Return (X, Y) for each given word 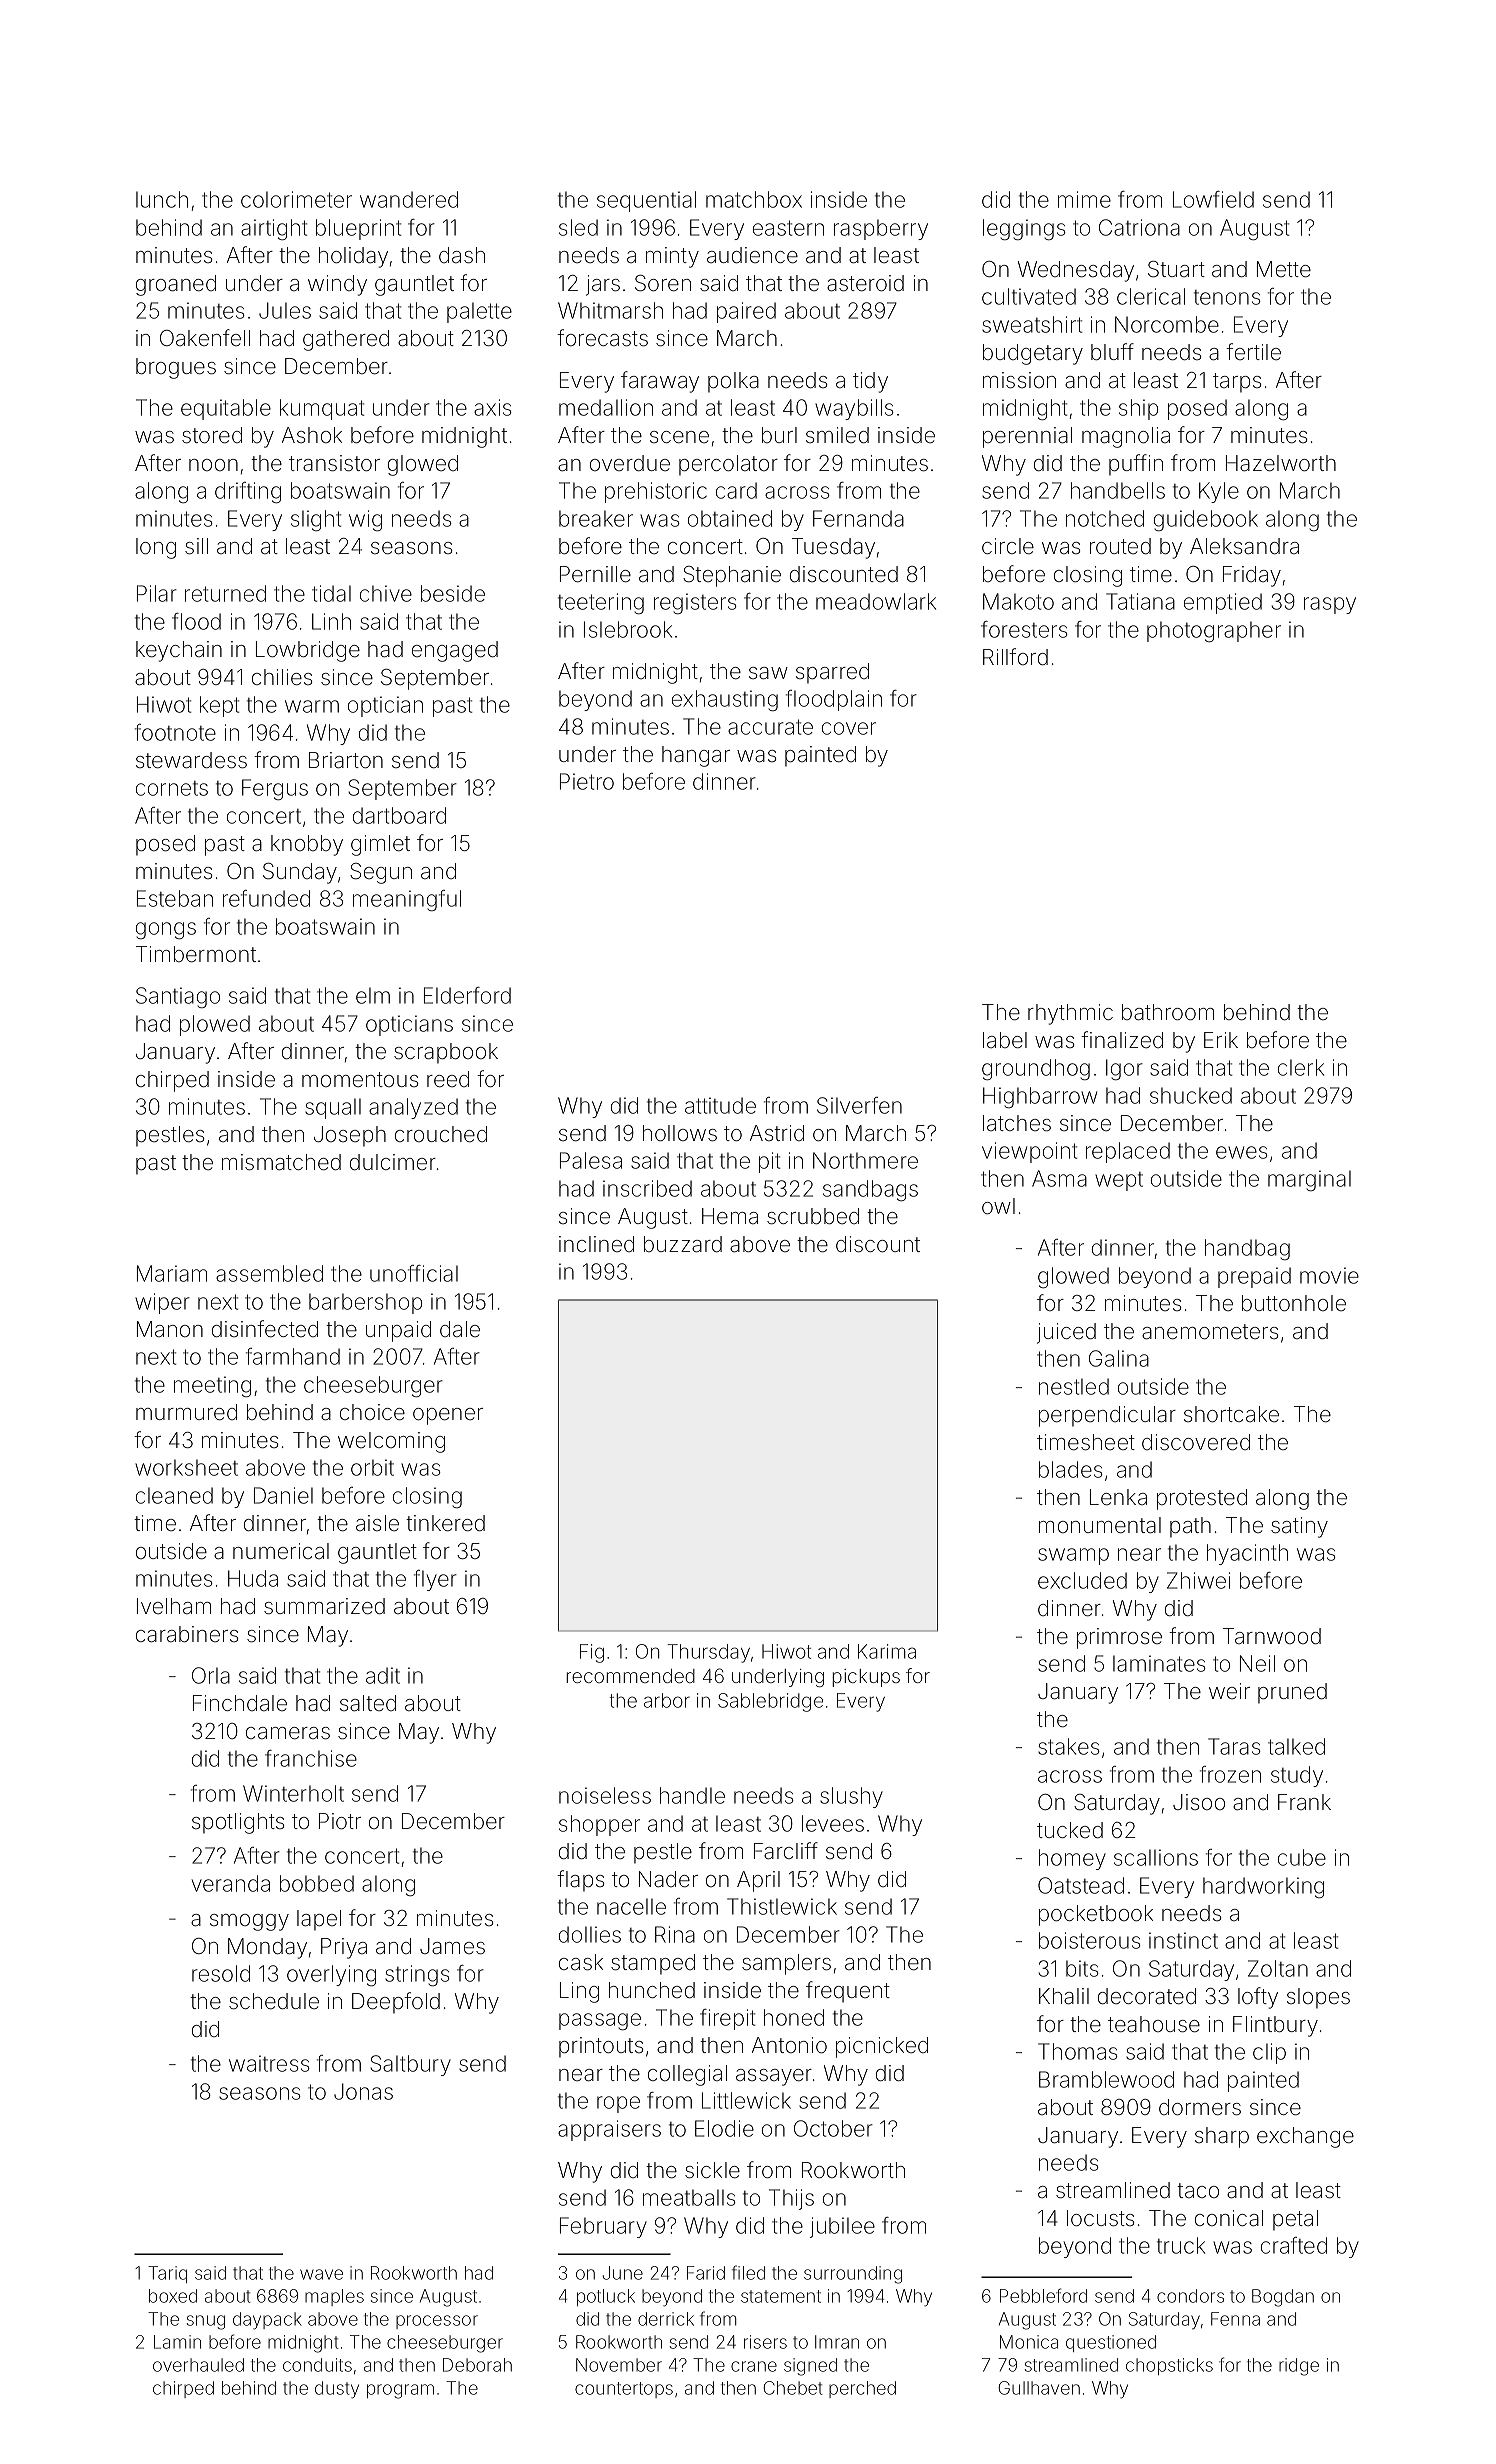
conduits (317, 2365)
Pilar (157, 593)
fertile (1253, 351)
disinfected (265, 1328)
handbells (1118, 490)
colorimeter (296, 199)
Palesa (591, 1160)
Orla (211, 1675)
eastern (788, 228)
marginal (1309, 1180)
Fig (592, 1653)
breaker (596, 518)
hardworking (1263, 1887)
